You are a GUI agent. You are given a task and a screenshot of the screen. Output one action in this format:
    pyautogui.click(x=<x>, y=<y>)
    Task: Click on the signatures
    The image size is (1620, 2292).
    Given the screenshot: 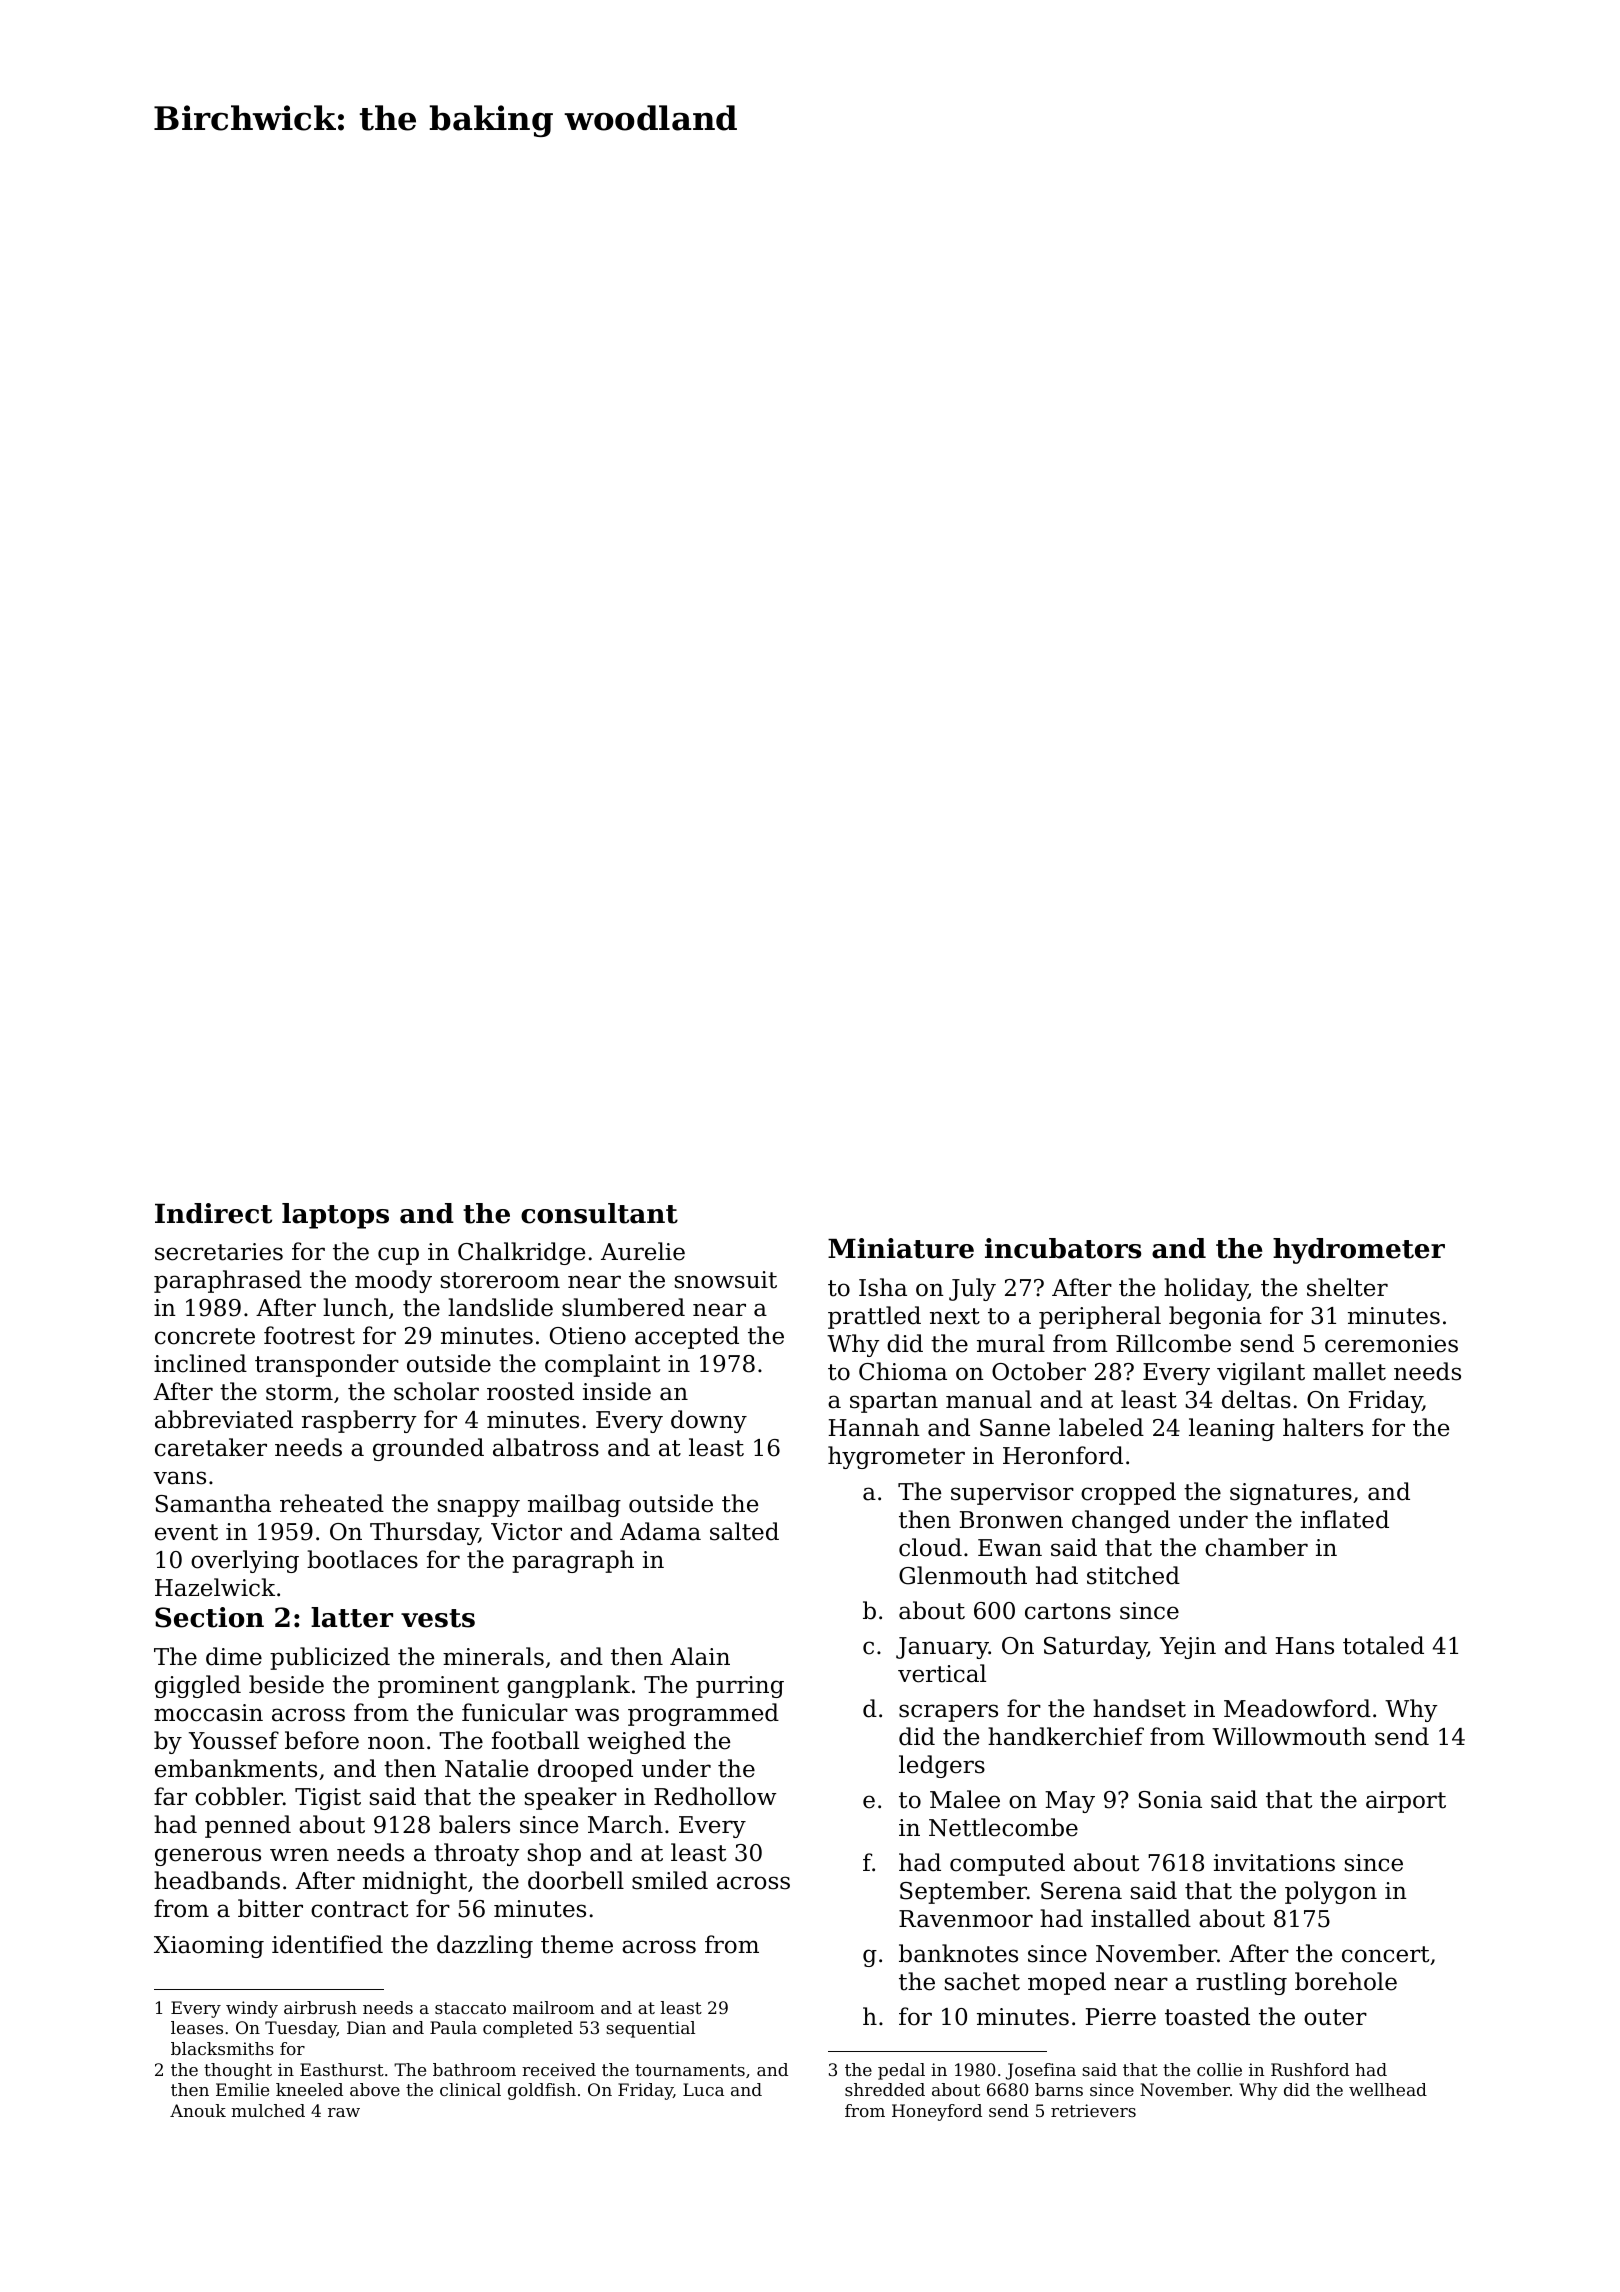 What is the action you would take?
    pyautogui.click(x=1291, y=1494)
